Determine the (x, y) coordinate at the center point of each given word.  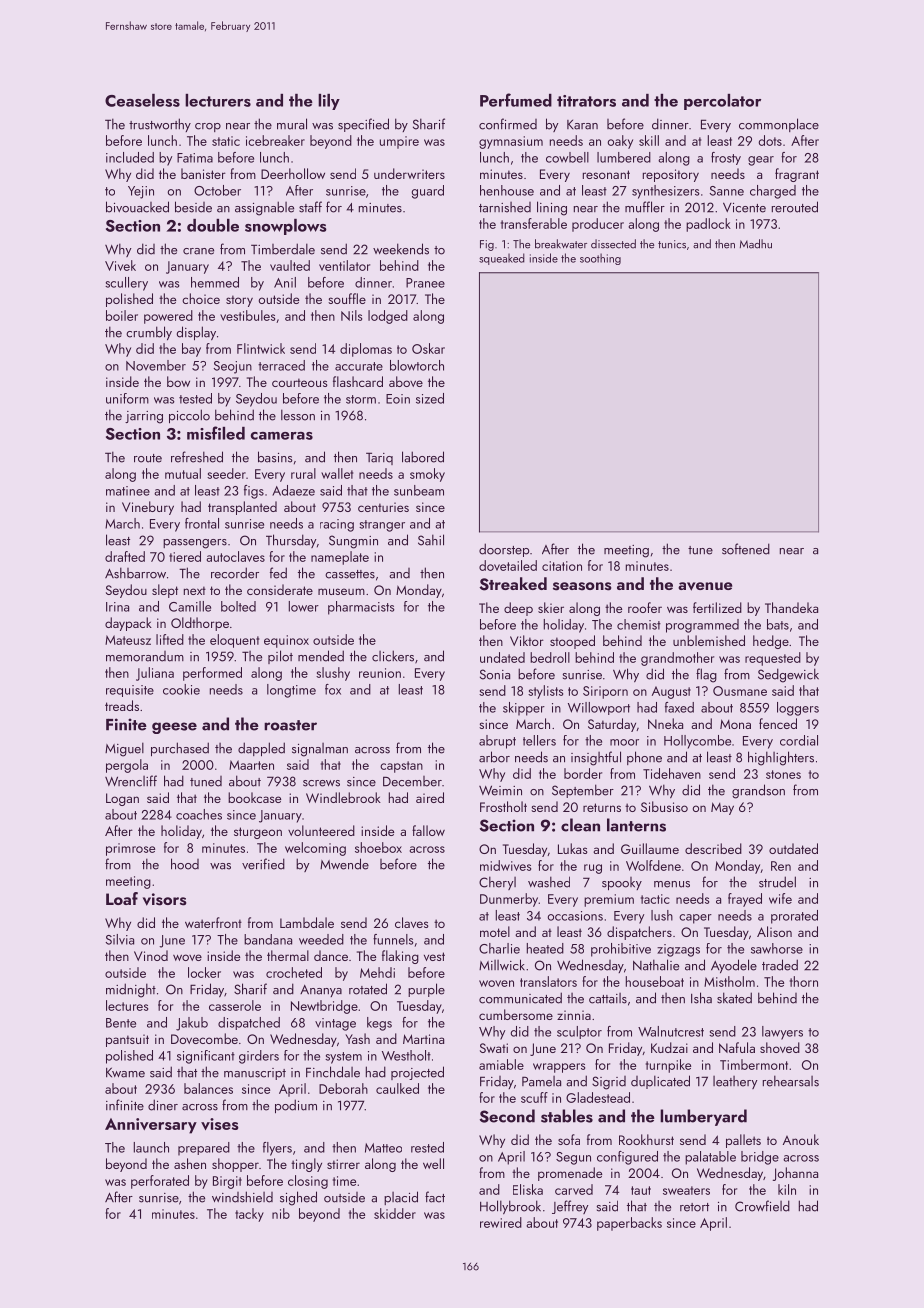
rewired (501, 1222)
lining (552, 208)
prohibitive (621, 950)
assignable (264, 208)
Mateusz (128, 640)
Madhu (756, 244)
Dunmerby (509, 900)
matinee (128, 491)
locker (204, 972)
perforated (160, 1182)
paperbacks (629, 1224)
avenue (705, 586)
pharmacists (361, 608)
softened (746, 549)
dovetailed (508, 565)
